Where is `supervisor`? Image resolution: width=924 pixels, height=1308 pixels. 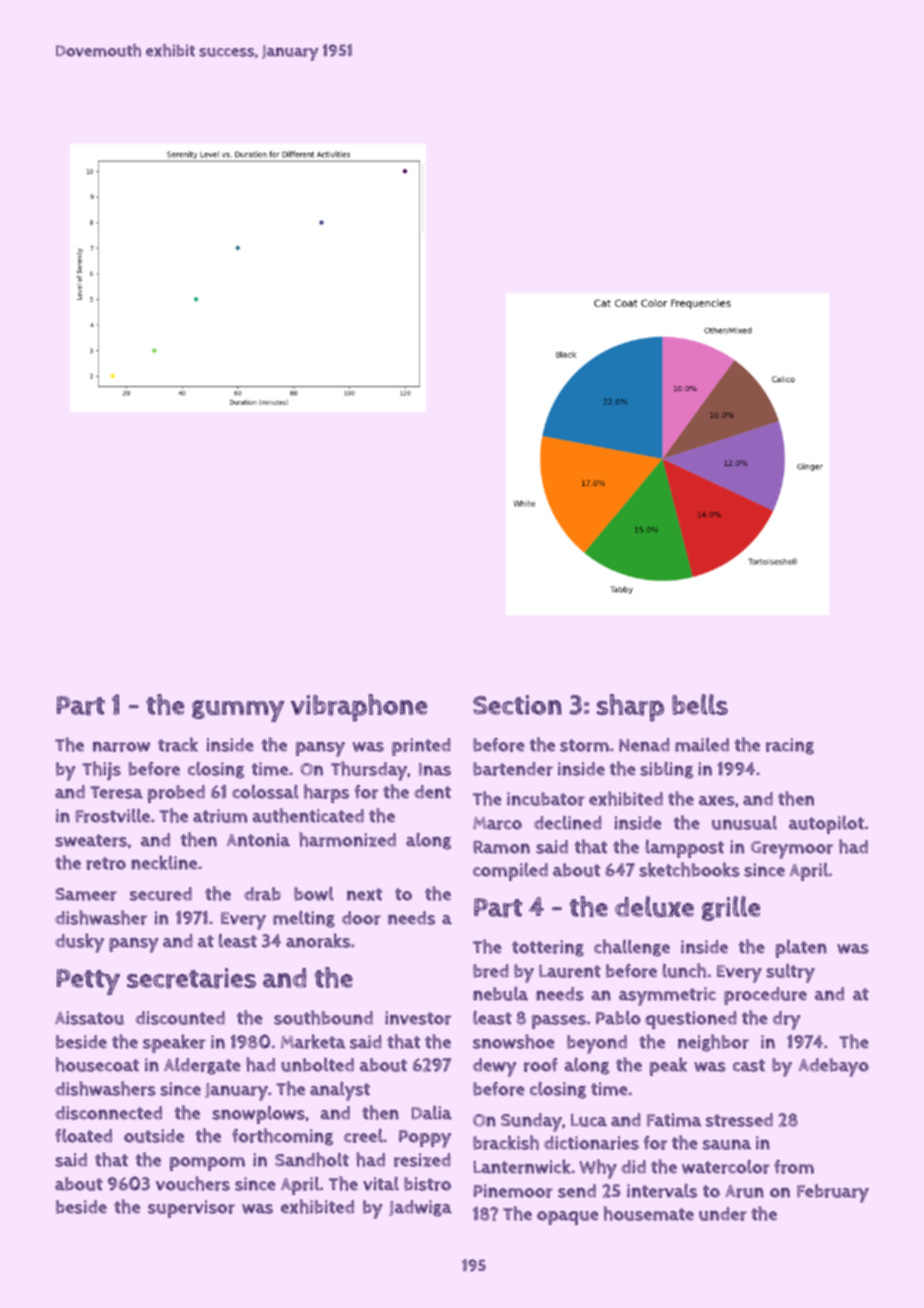 supervisor is located at coordinates (191, 1209).
